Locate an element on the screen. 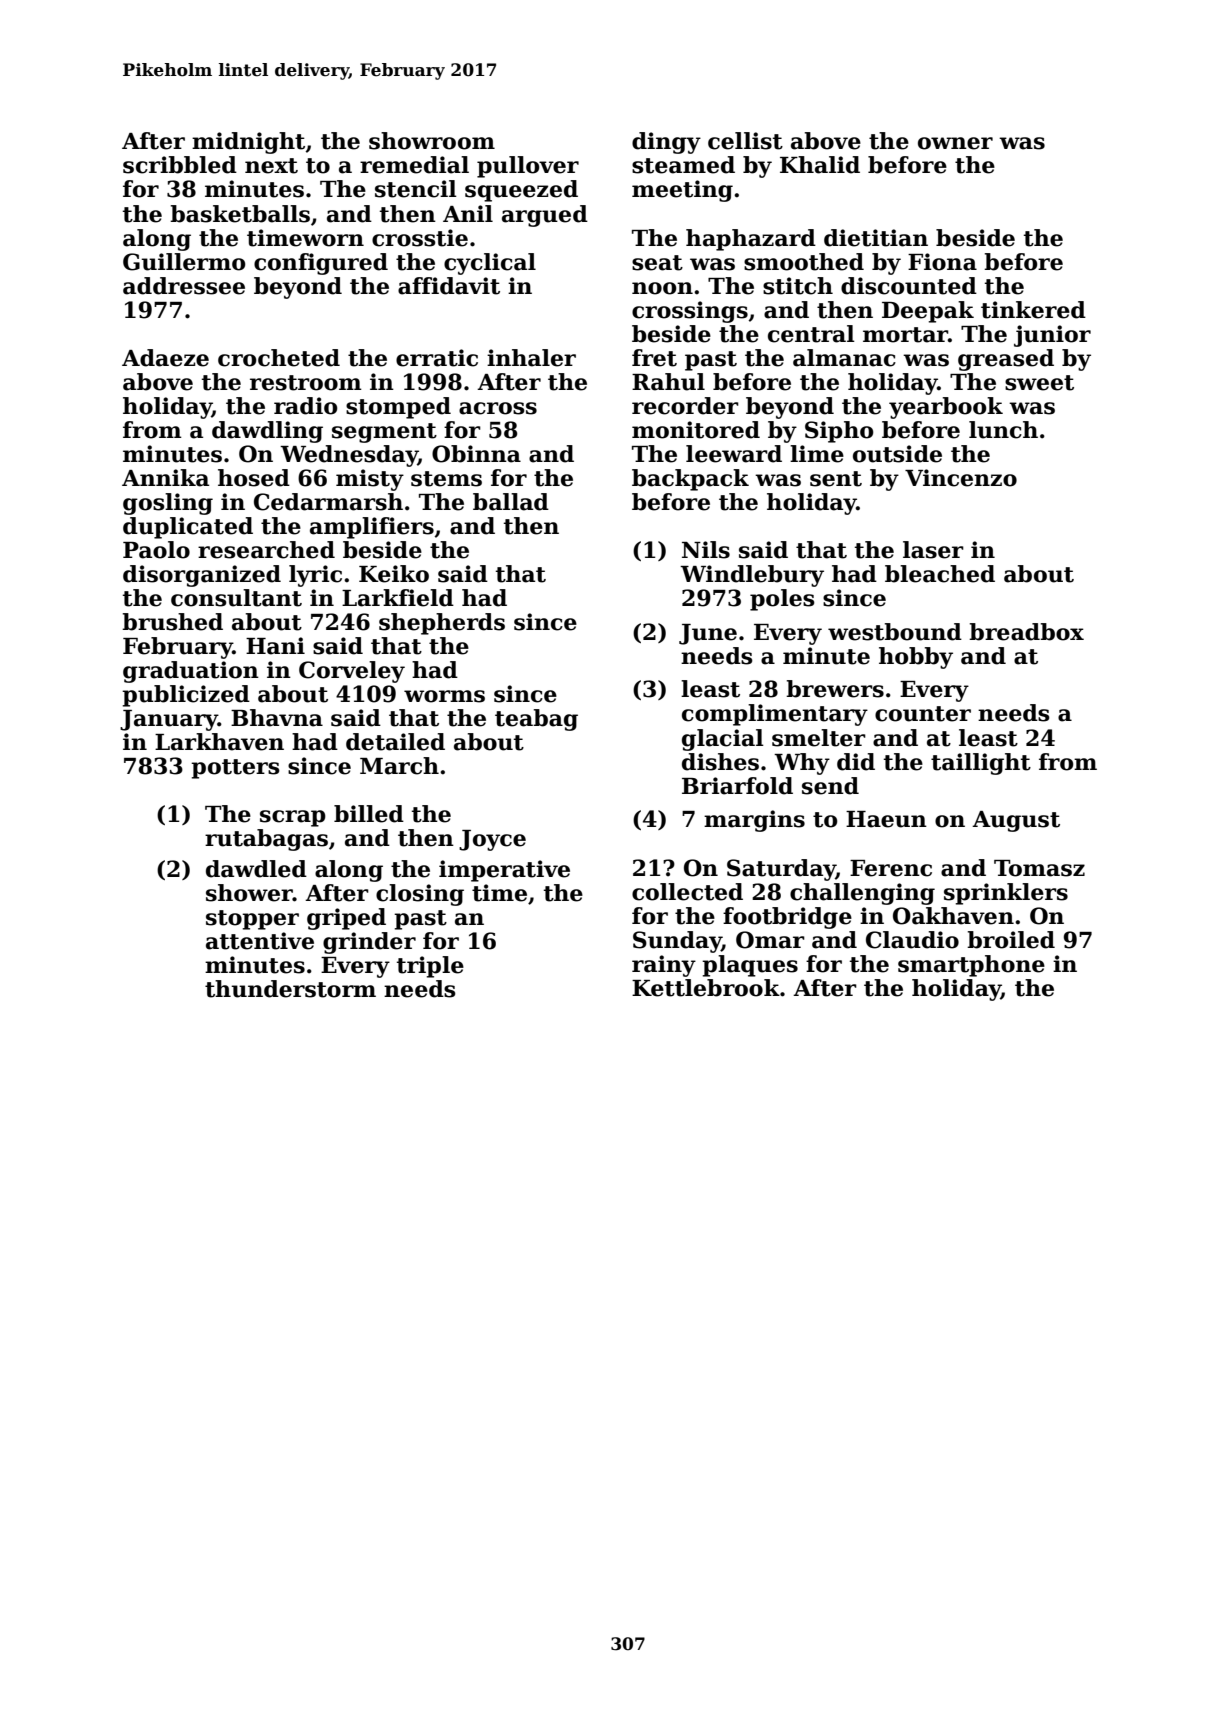  affidavit is located at coordinates (449, 286).
